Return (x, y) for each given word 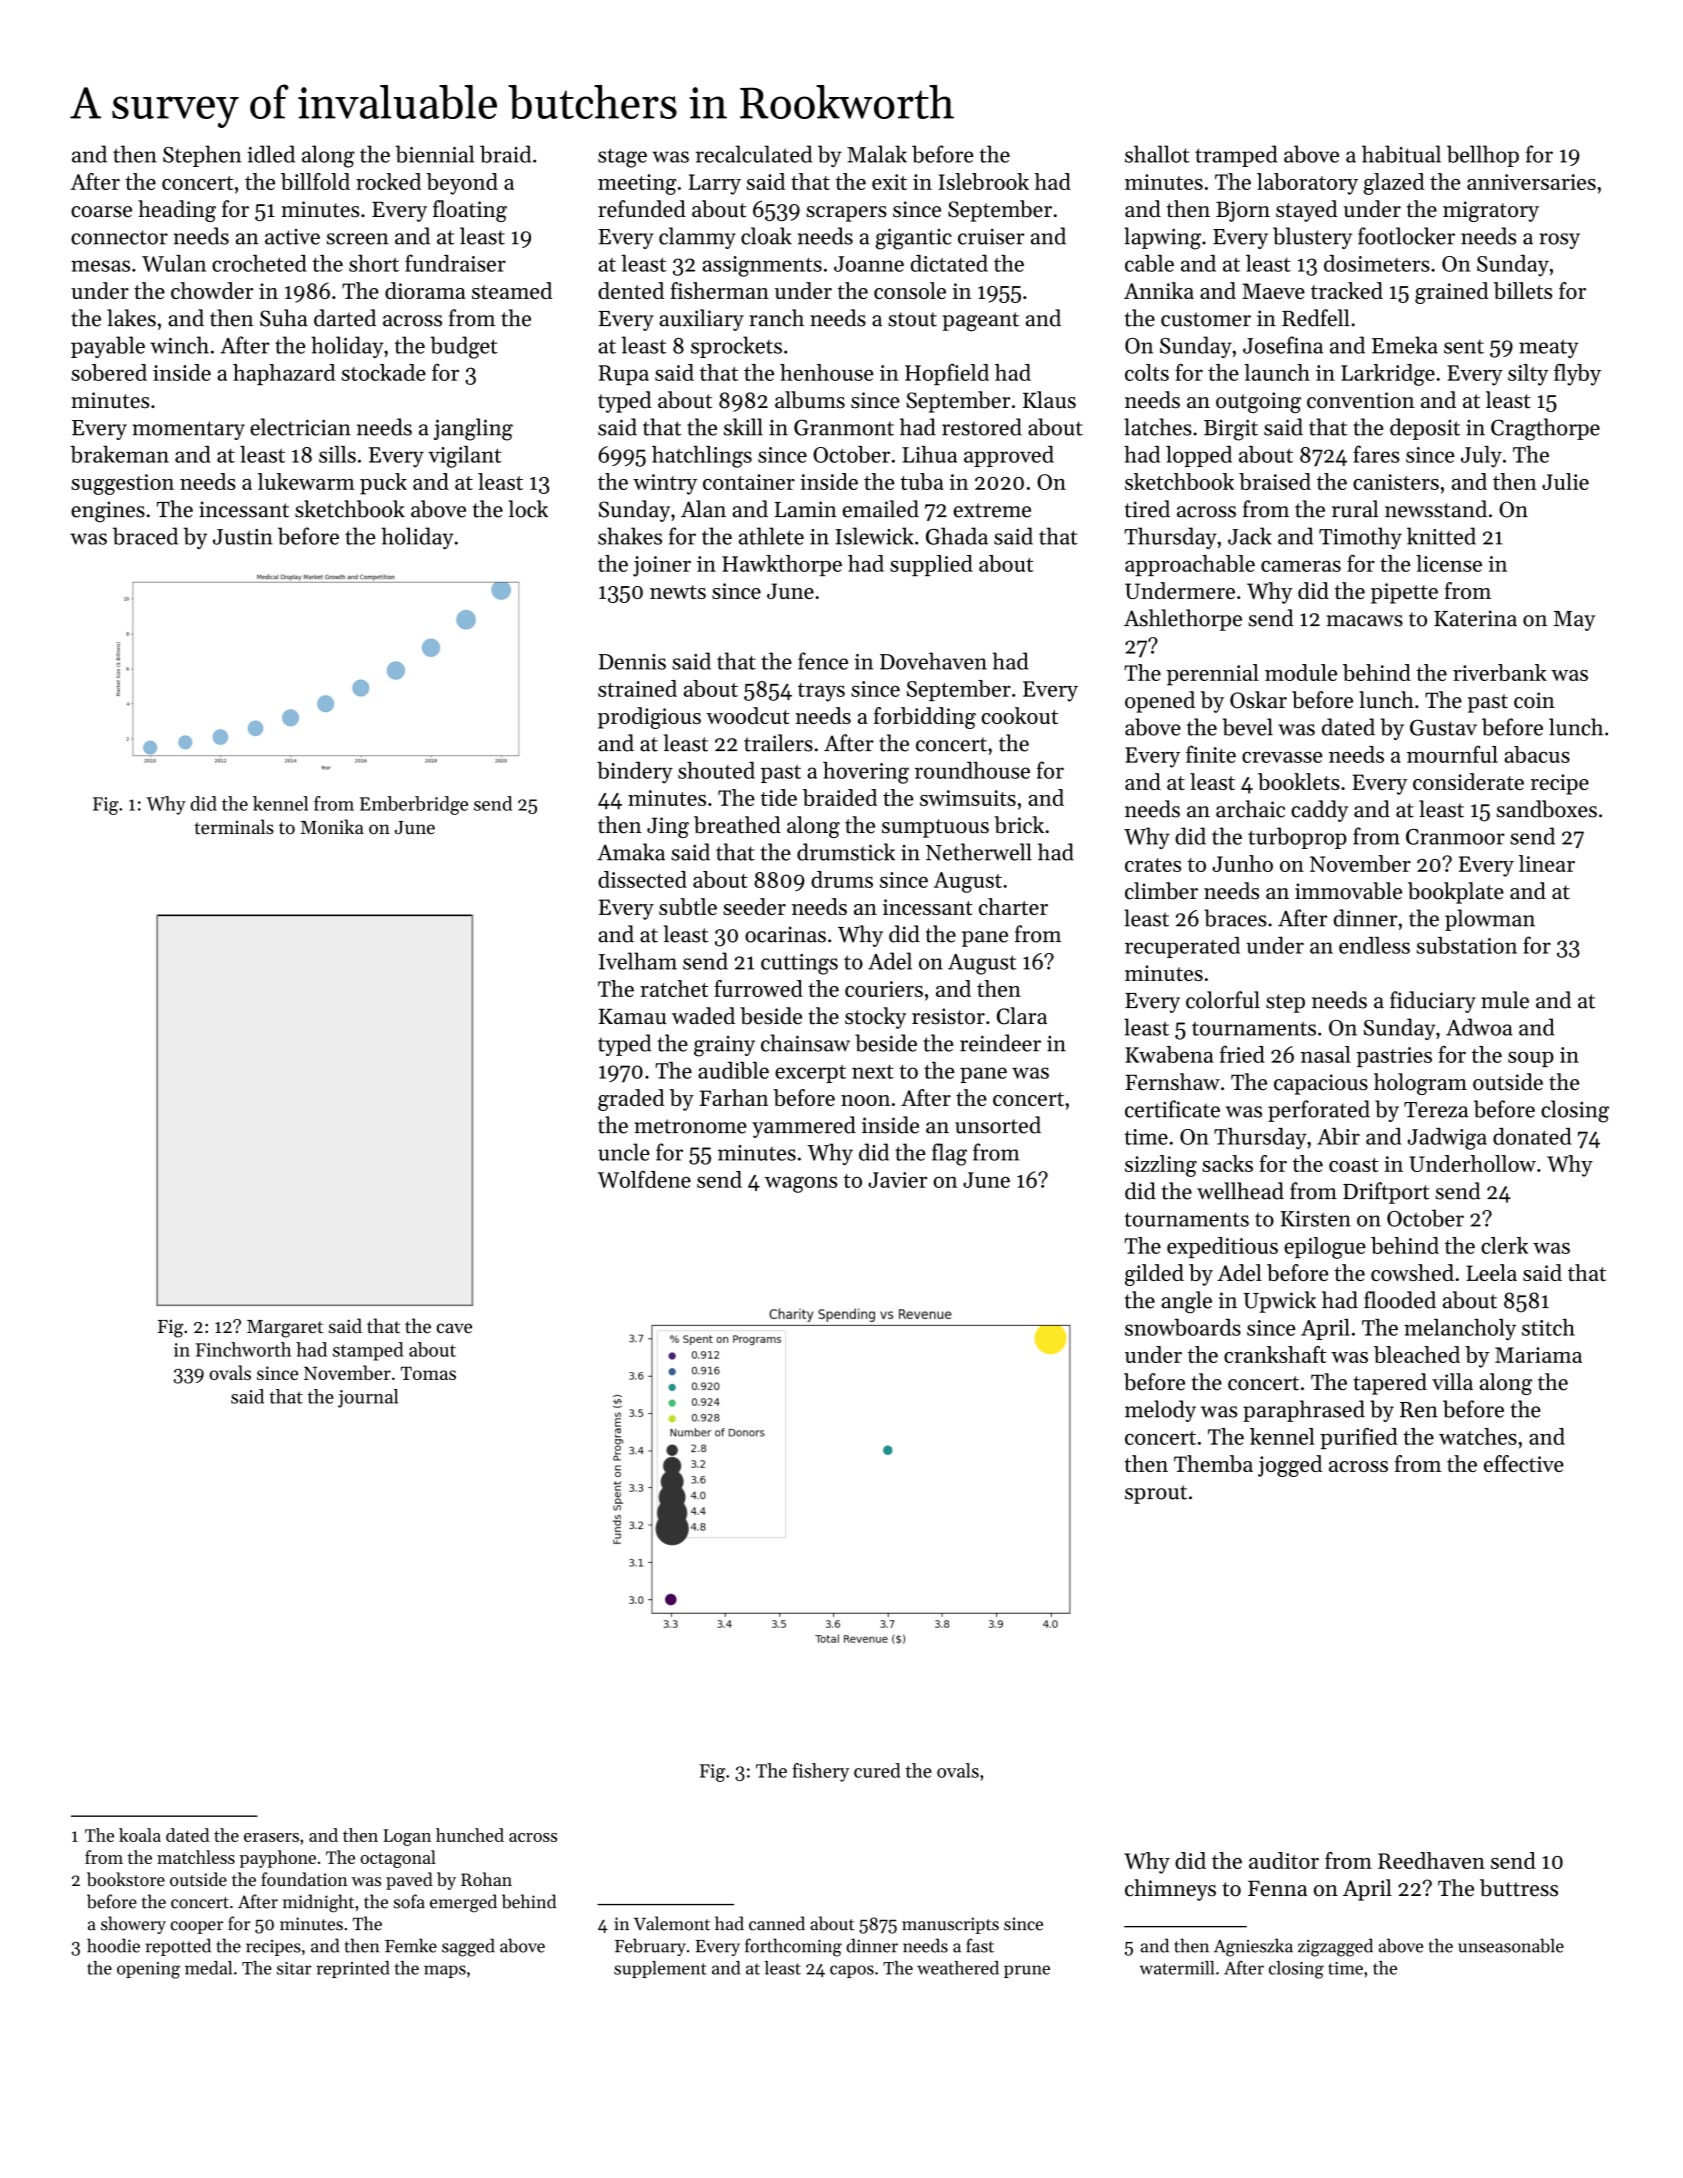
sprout (1156, 1494)
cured (877, 1770)
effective (1524, 1463)
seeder (754, 906)
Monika (332, 827)
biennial (435, 154)
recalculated (754, 154)
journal (368, 1398)
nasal (1326, 1054)
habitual (1401, 154)
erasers (271, 1837)
